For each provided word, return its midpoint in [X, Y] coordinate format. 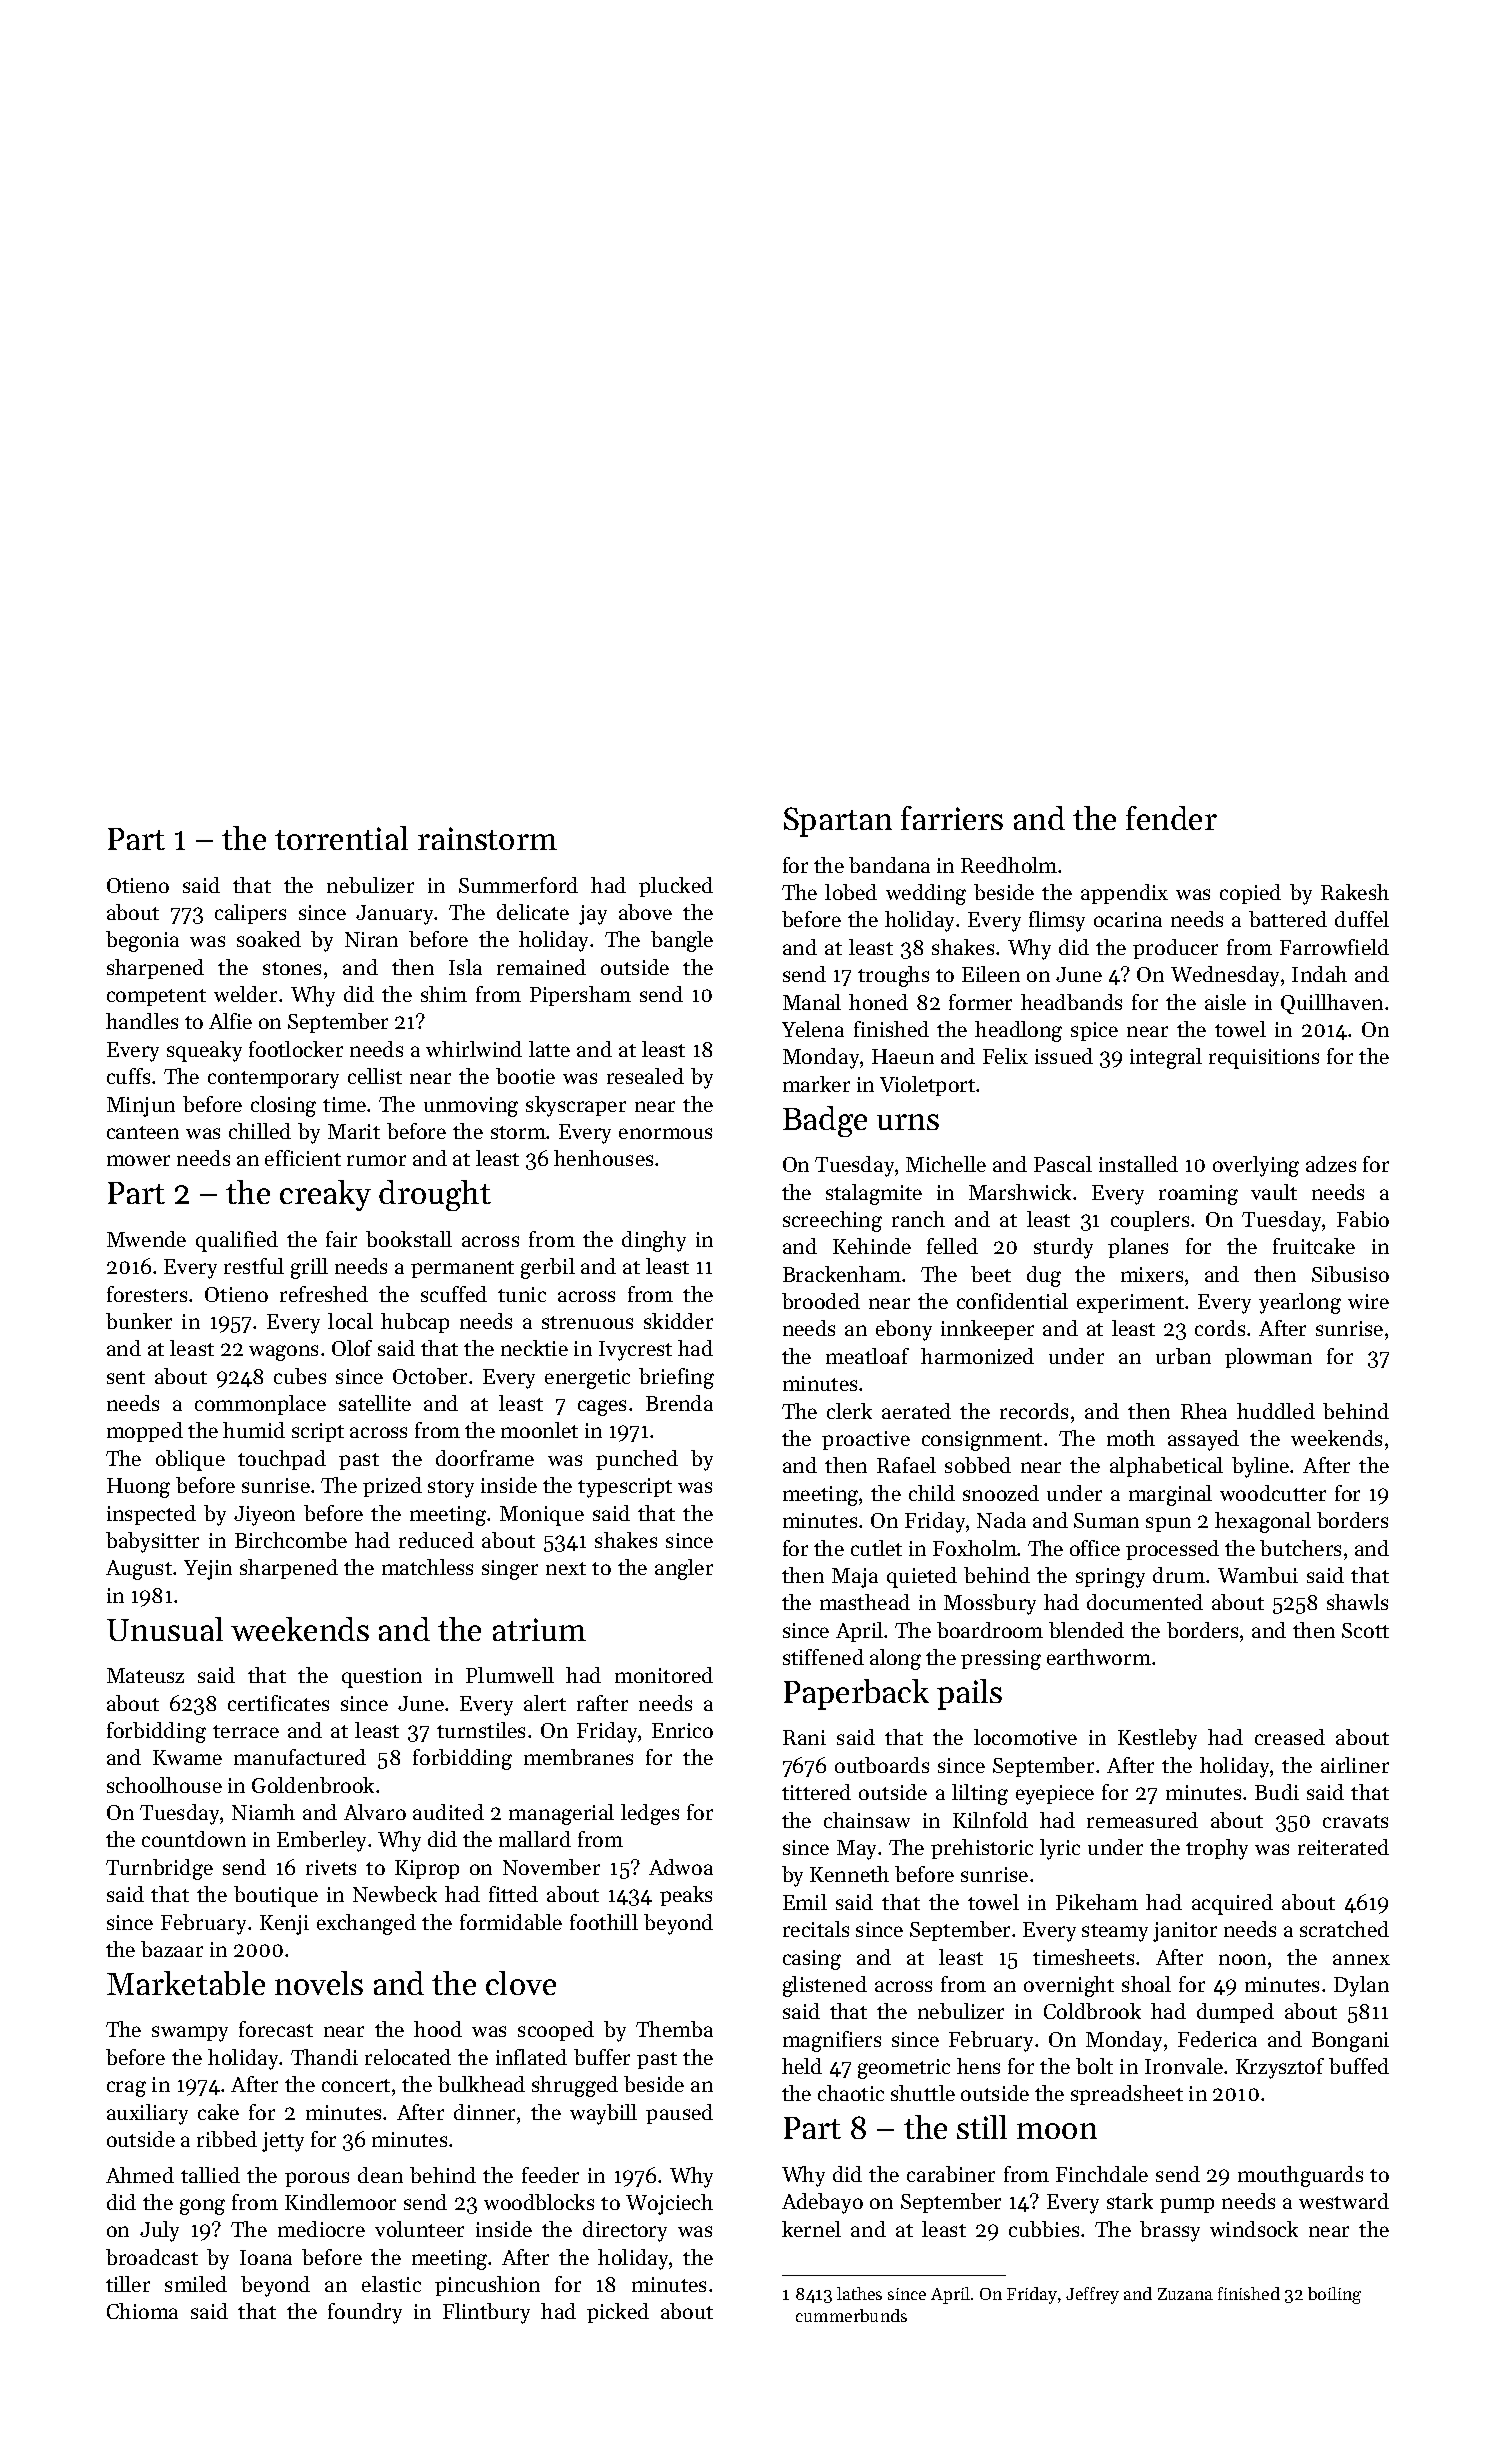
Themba [674, 2029]
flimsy [1057, 921]
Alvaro [375, 1812]
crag [126, 2089]
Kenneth [849, 1874]
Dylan [1361, 1986]
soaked [269, 939]
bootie [525, 1076]
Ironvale [1184, 2066]
